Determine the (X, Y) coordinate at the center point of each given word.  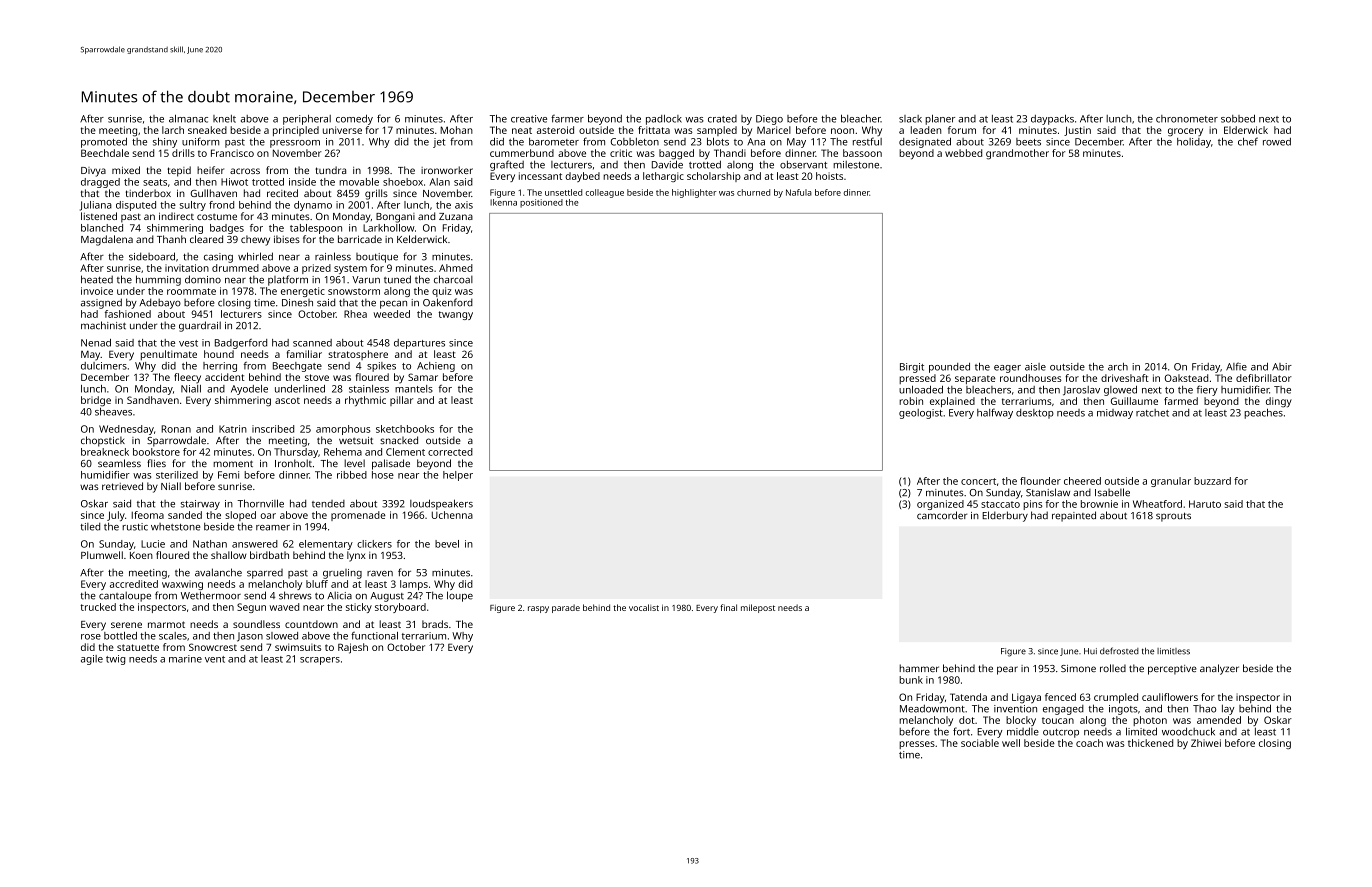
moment (233, 463)
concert (978, 481)
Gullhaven (214, 193)
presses (917, 745)
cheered (1082, 481)
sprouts (1173, 517)
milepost (758, 608)
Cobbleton (635, 142)
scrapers (320, 661)
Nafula (799, 192)
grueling (342, 574)
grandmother (1017, 154)
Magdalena (107, 240)
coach (1089, 743)
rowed (1277, 142)
